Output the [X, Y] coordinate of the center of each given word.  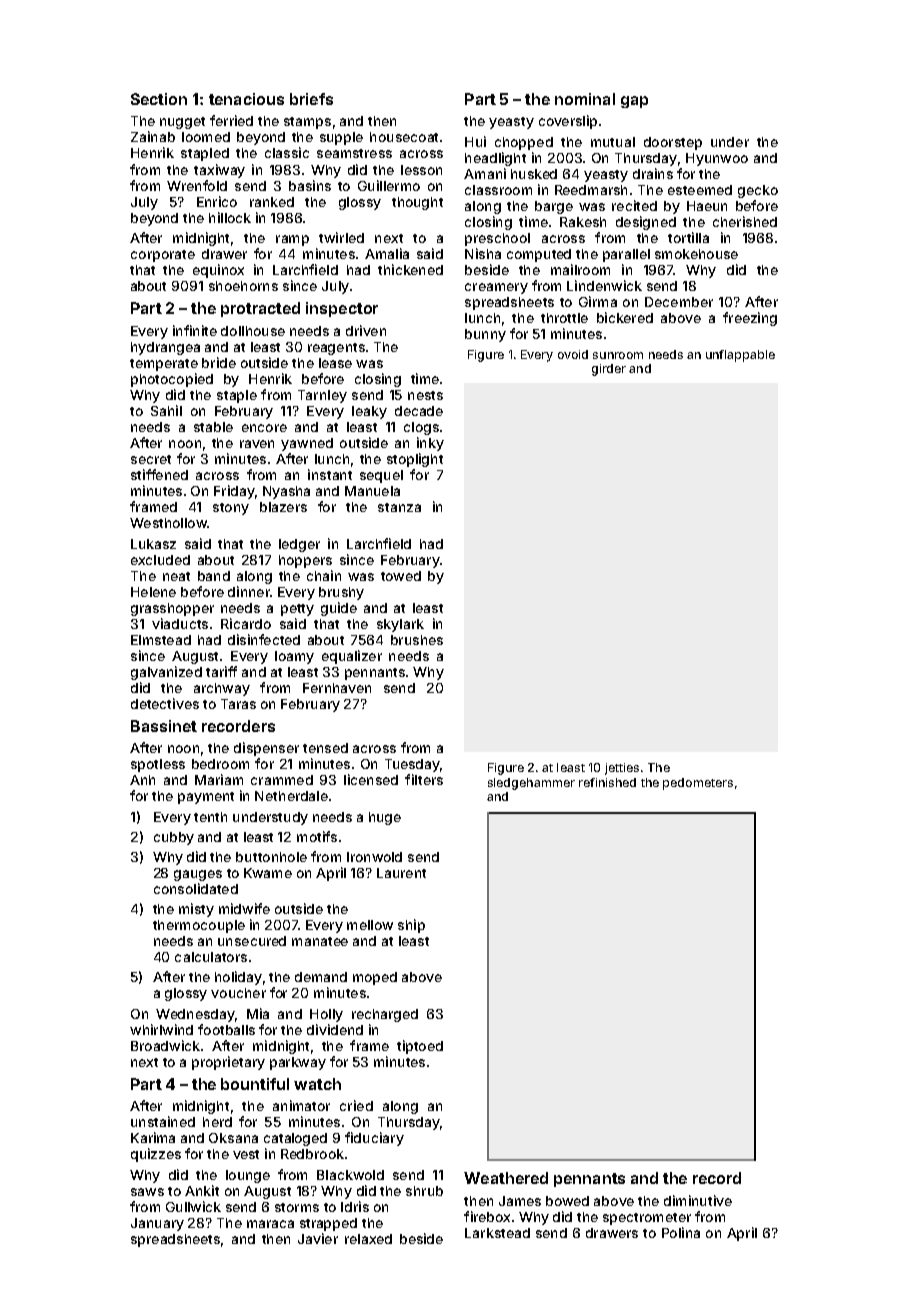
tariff [221, 671]
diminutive [698, 1200]
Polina [681, 1232]
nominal [585, 99]
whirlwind [161, 1029]
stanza [399, 507]
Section [159, 99]
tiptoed [420, 1047]
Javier [318, 1238]
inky [430, 444]
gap [634, 102]
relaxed [368, 1239]
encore [264, 428]
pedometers [698, 784]
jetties [622, 769]
